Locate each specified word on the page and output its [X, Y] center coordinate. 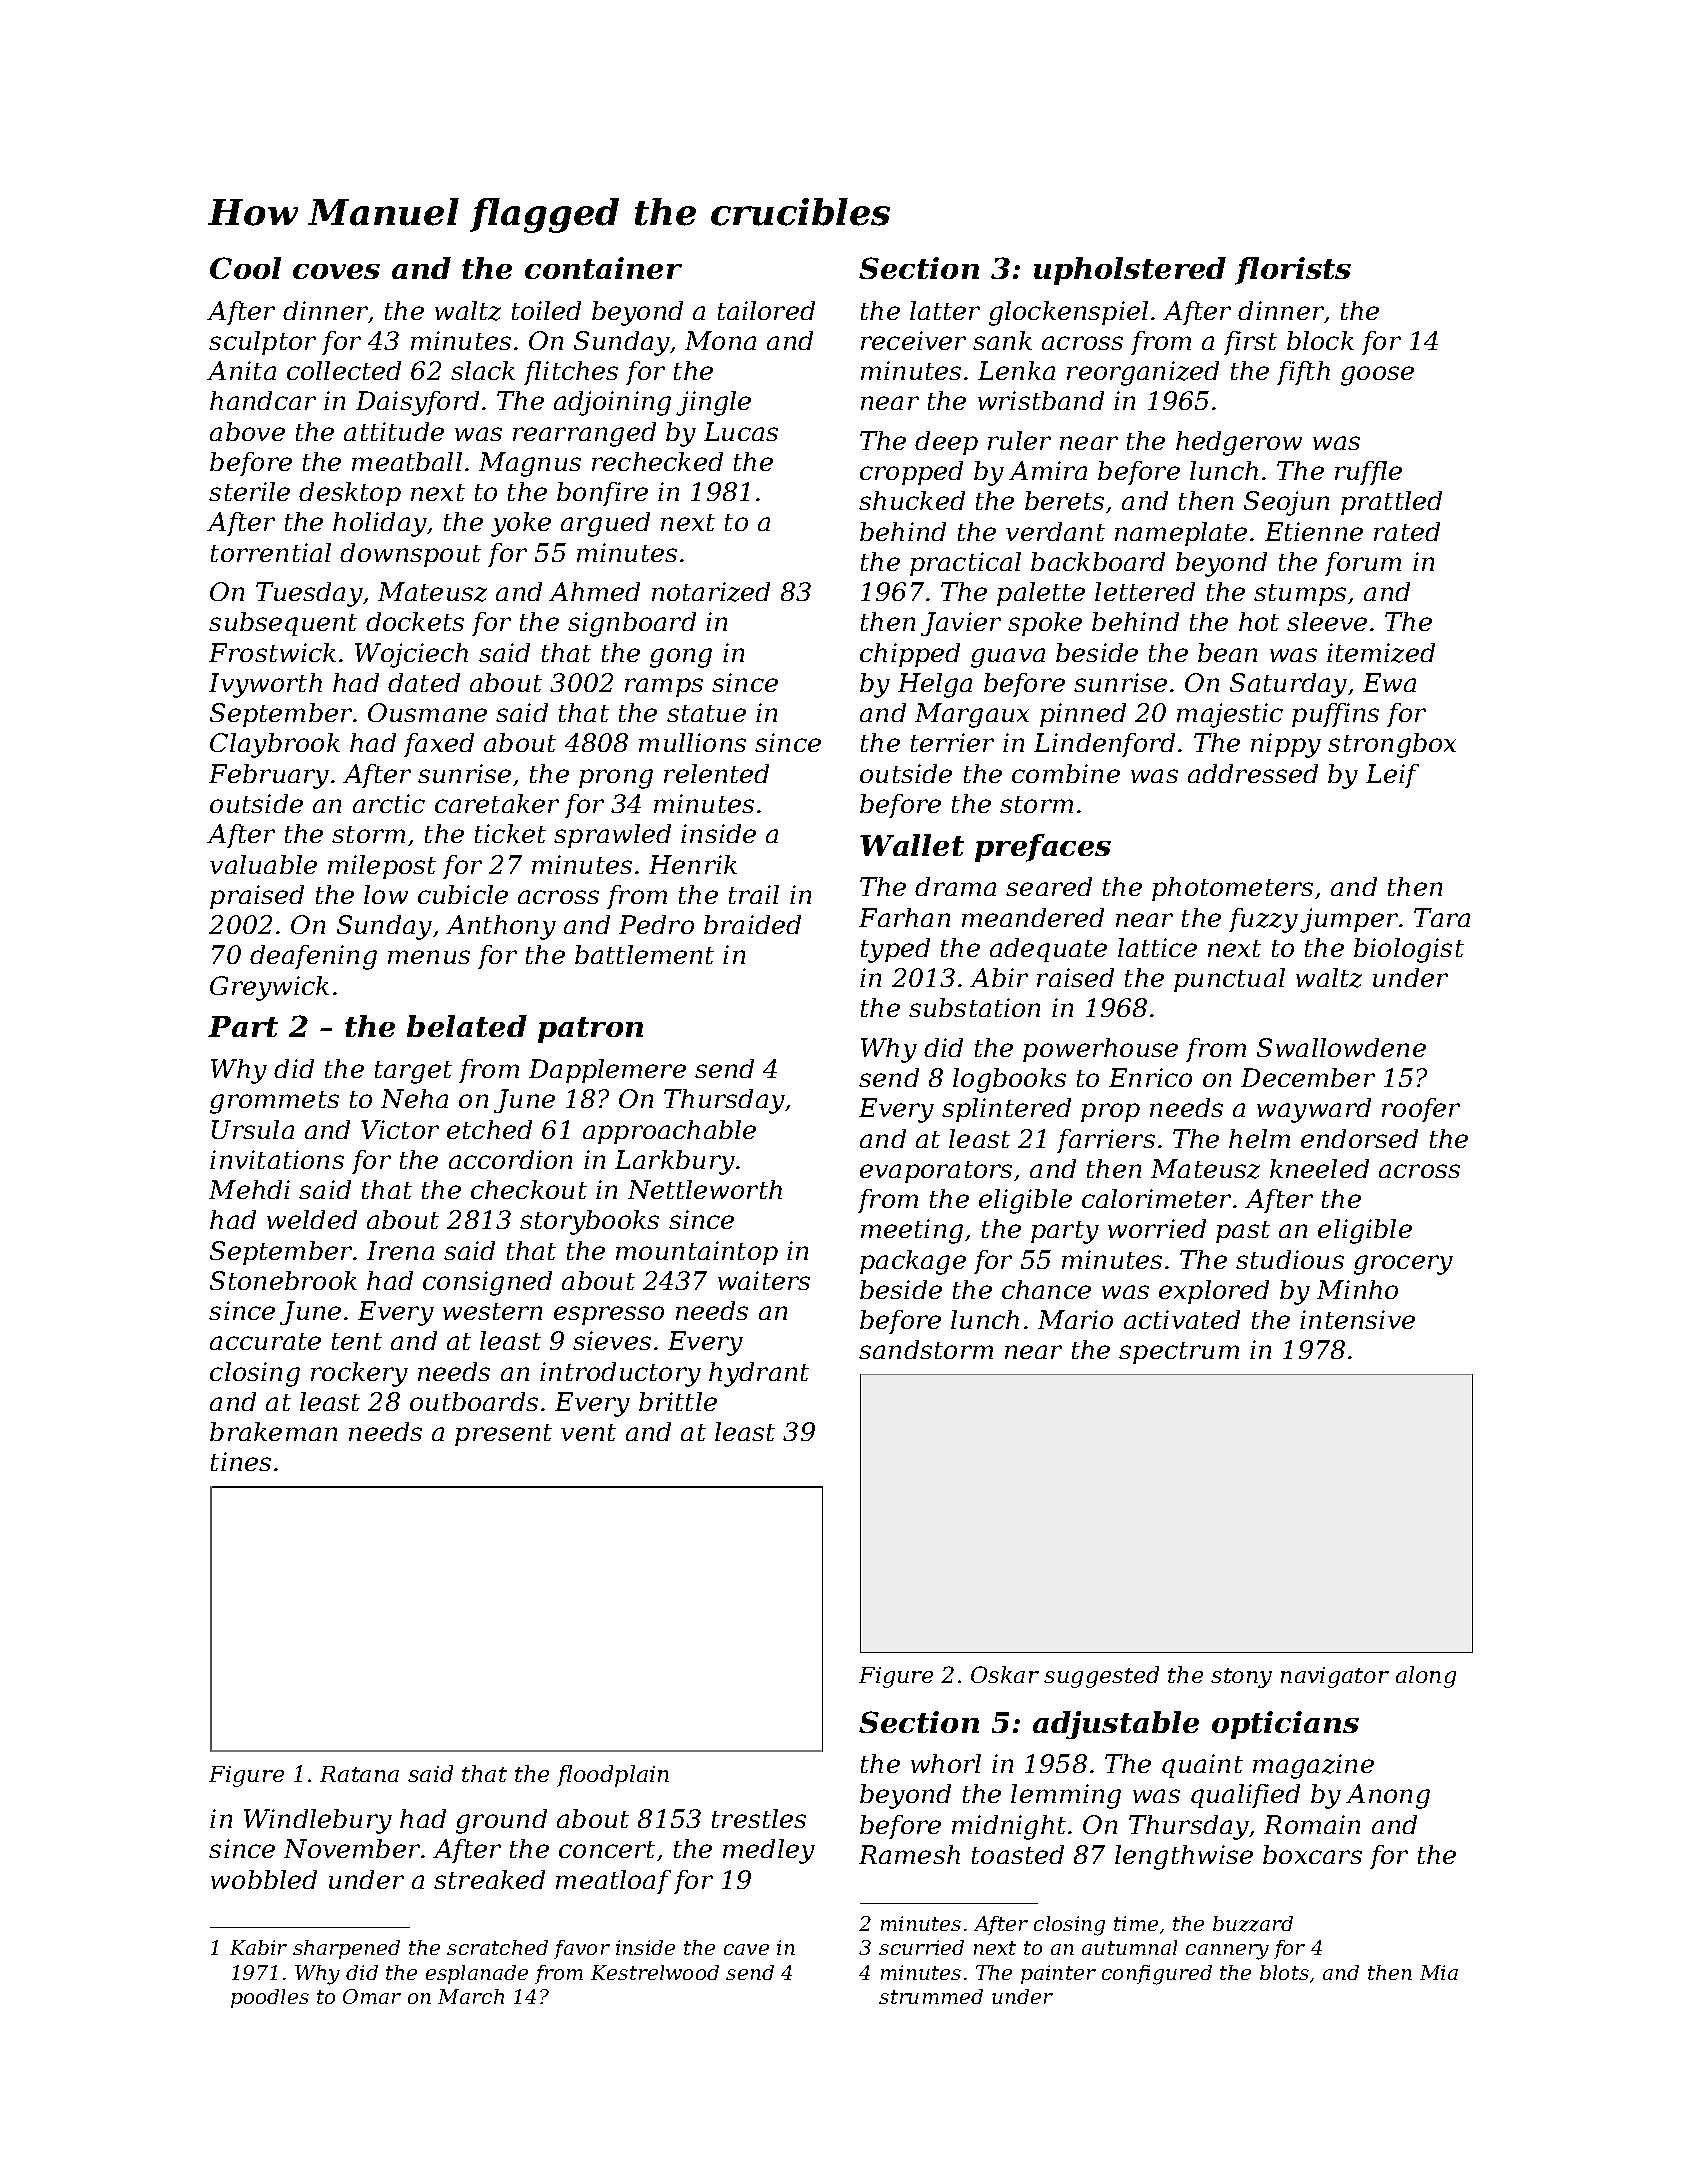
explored [1214, 1292]
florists [1293, 271]
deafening [313, 957]
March [471, 1996]
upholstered [1130, 271]
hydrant [759, 1374]
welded [312, 1219]
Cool [245, 268]
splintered [1006, 1110]
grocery [1403, 1265]
